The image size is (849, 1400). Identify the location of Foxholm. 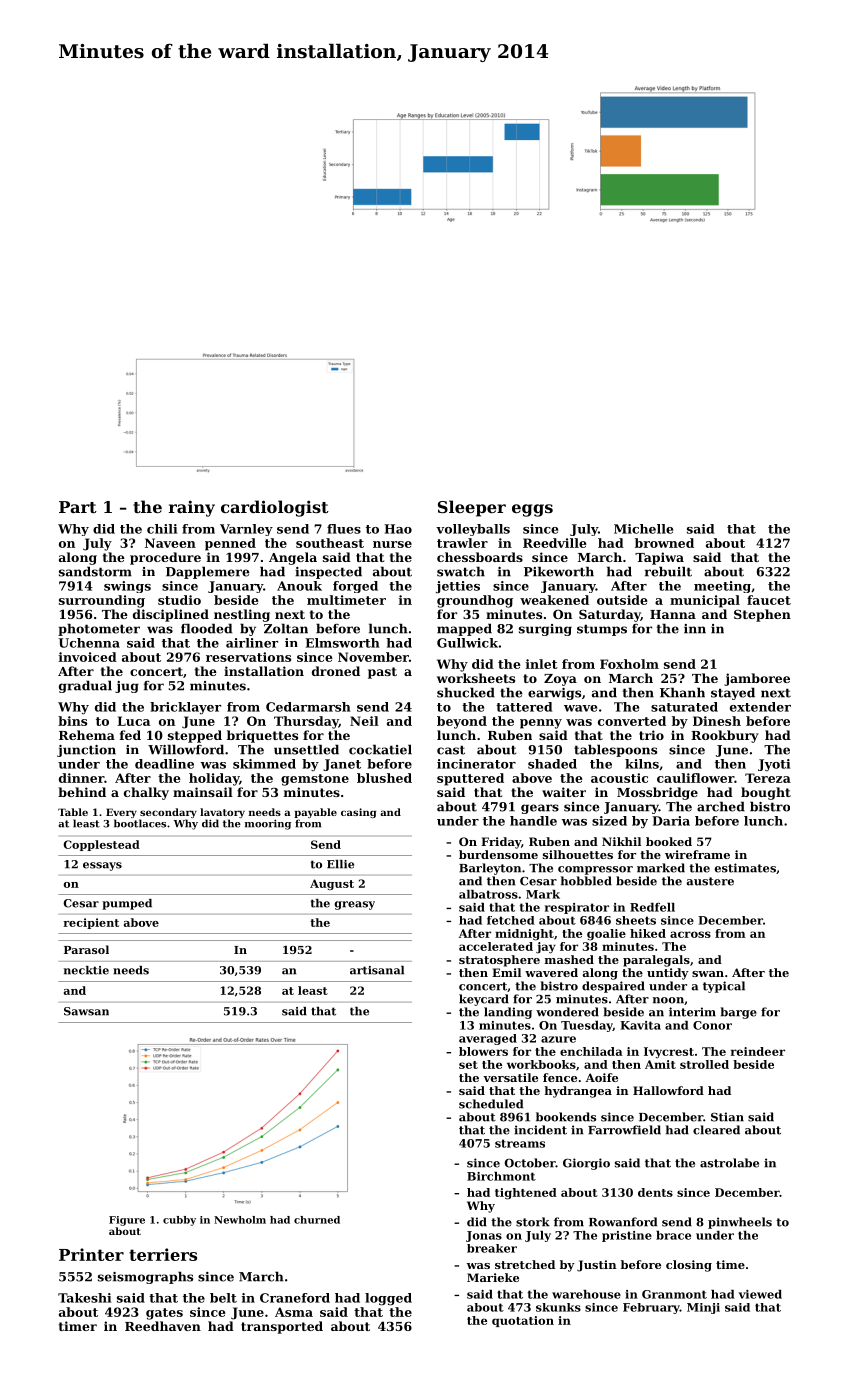
(629, 664).
